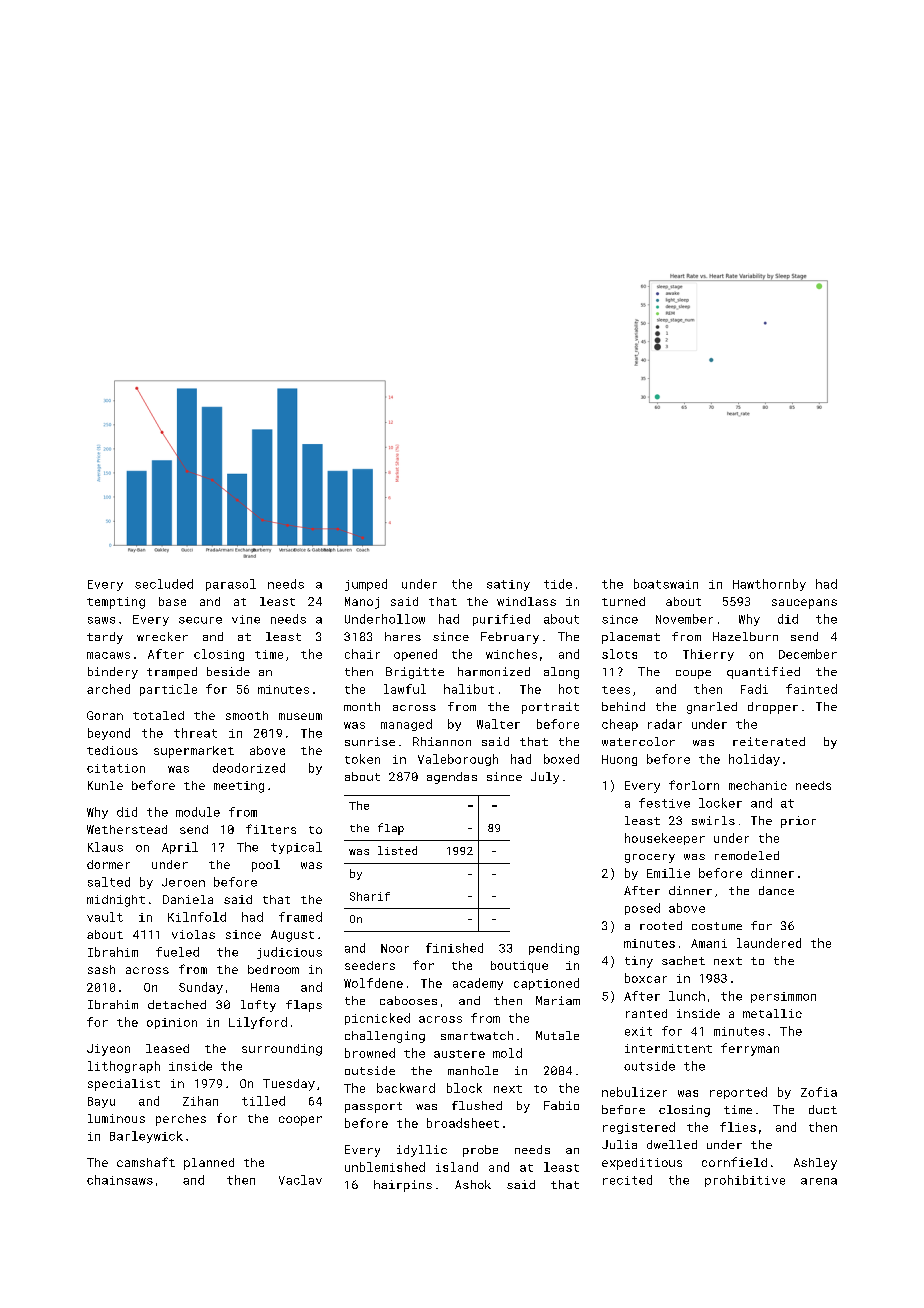 This screenshot has height=1308, width=924. Describe the element at coordinates (758, 785) in the screenshot. I see `mechanic` at that location.
